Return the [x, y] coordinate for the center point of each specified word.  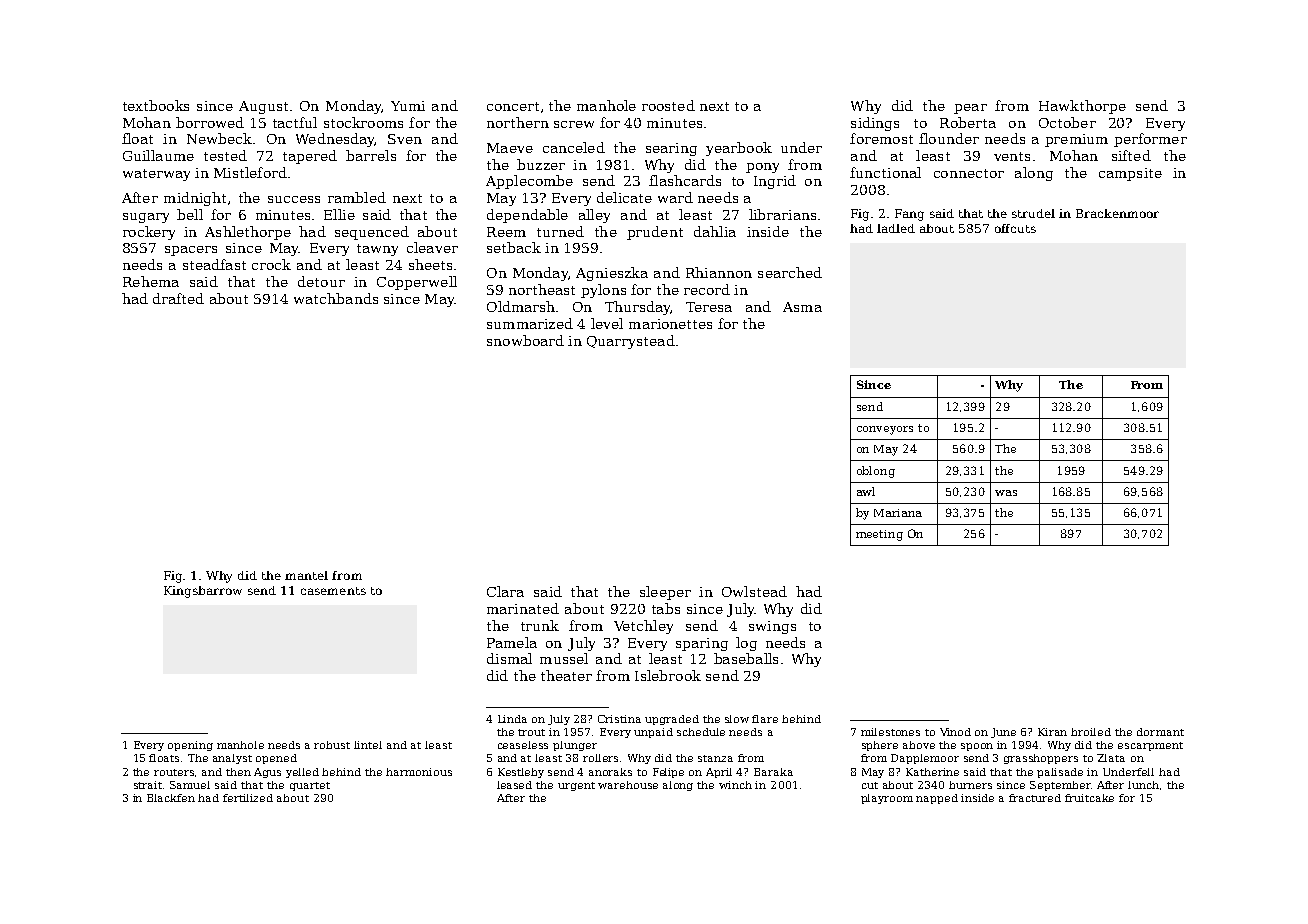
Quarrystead [631, 342]
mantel [306, 575]
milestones [890, 732]
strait [148, 785]
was [1006, 493]
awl [866, 491]
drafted [178, 298]
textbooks [156, 105]
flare [765, 719]
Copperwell [417, 283]
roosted [668, 105]
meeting [879, 535]
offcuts [1015, 228]
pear [970, 109]
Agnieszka [612, 274]
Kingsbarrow [203, 592]
